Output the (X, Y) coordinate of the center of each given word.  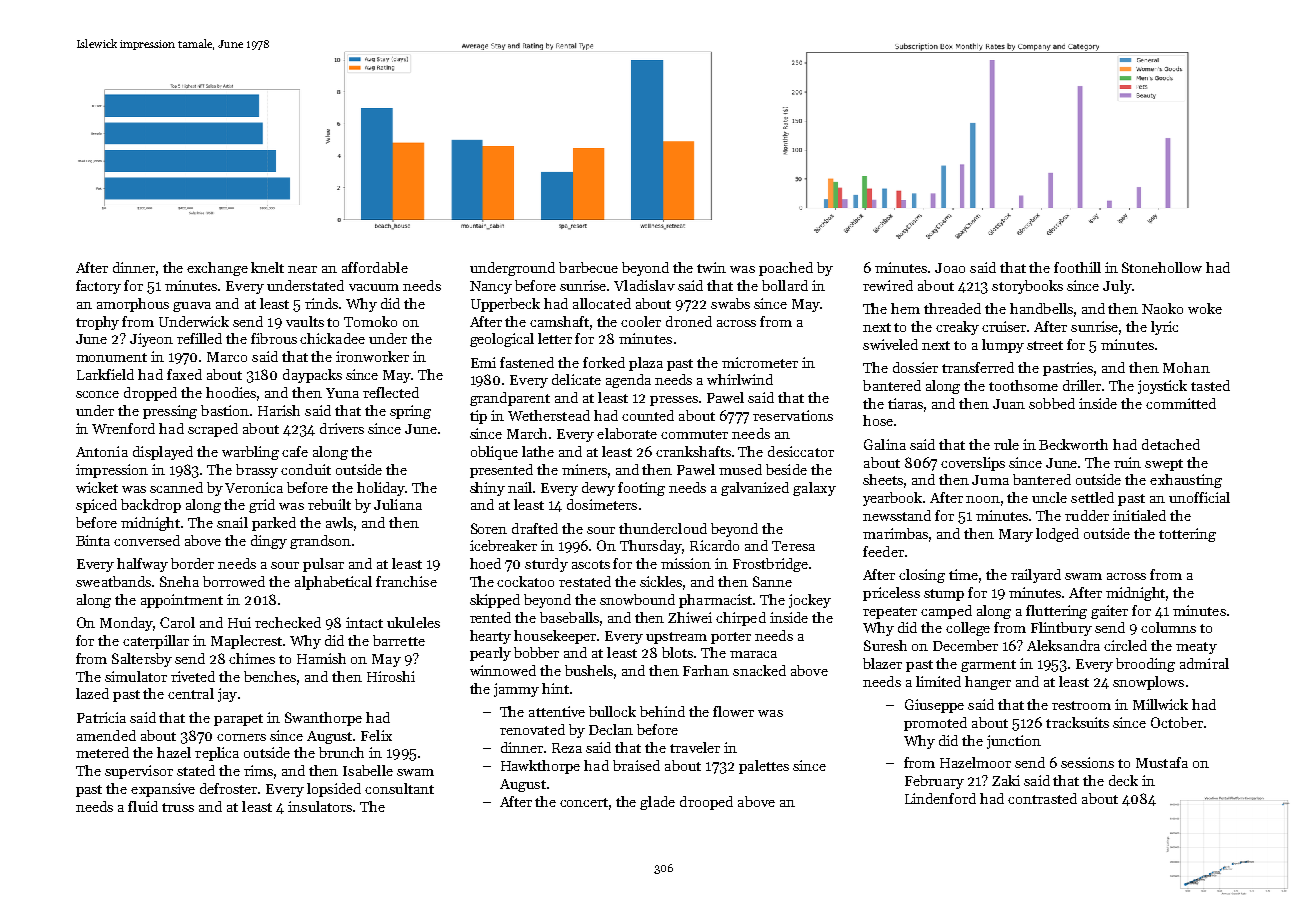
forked (604, 362)
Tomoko (370, 321)
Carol (177, 622)
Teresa (793, 546)
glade (657, 803)
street (1045, 345)
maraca (753, 654)
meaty (1196, 648)
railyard (1036, 576)
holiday (381, 489)
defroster (229, 788)
